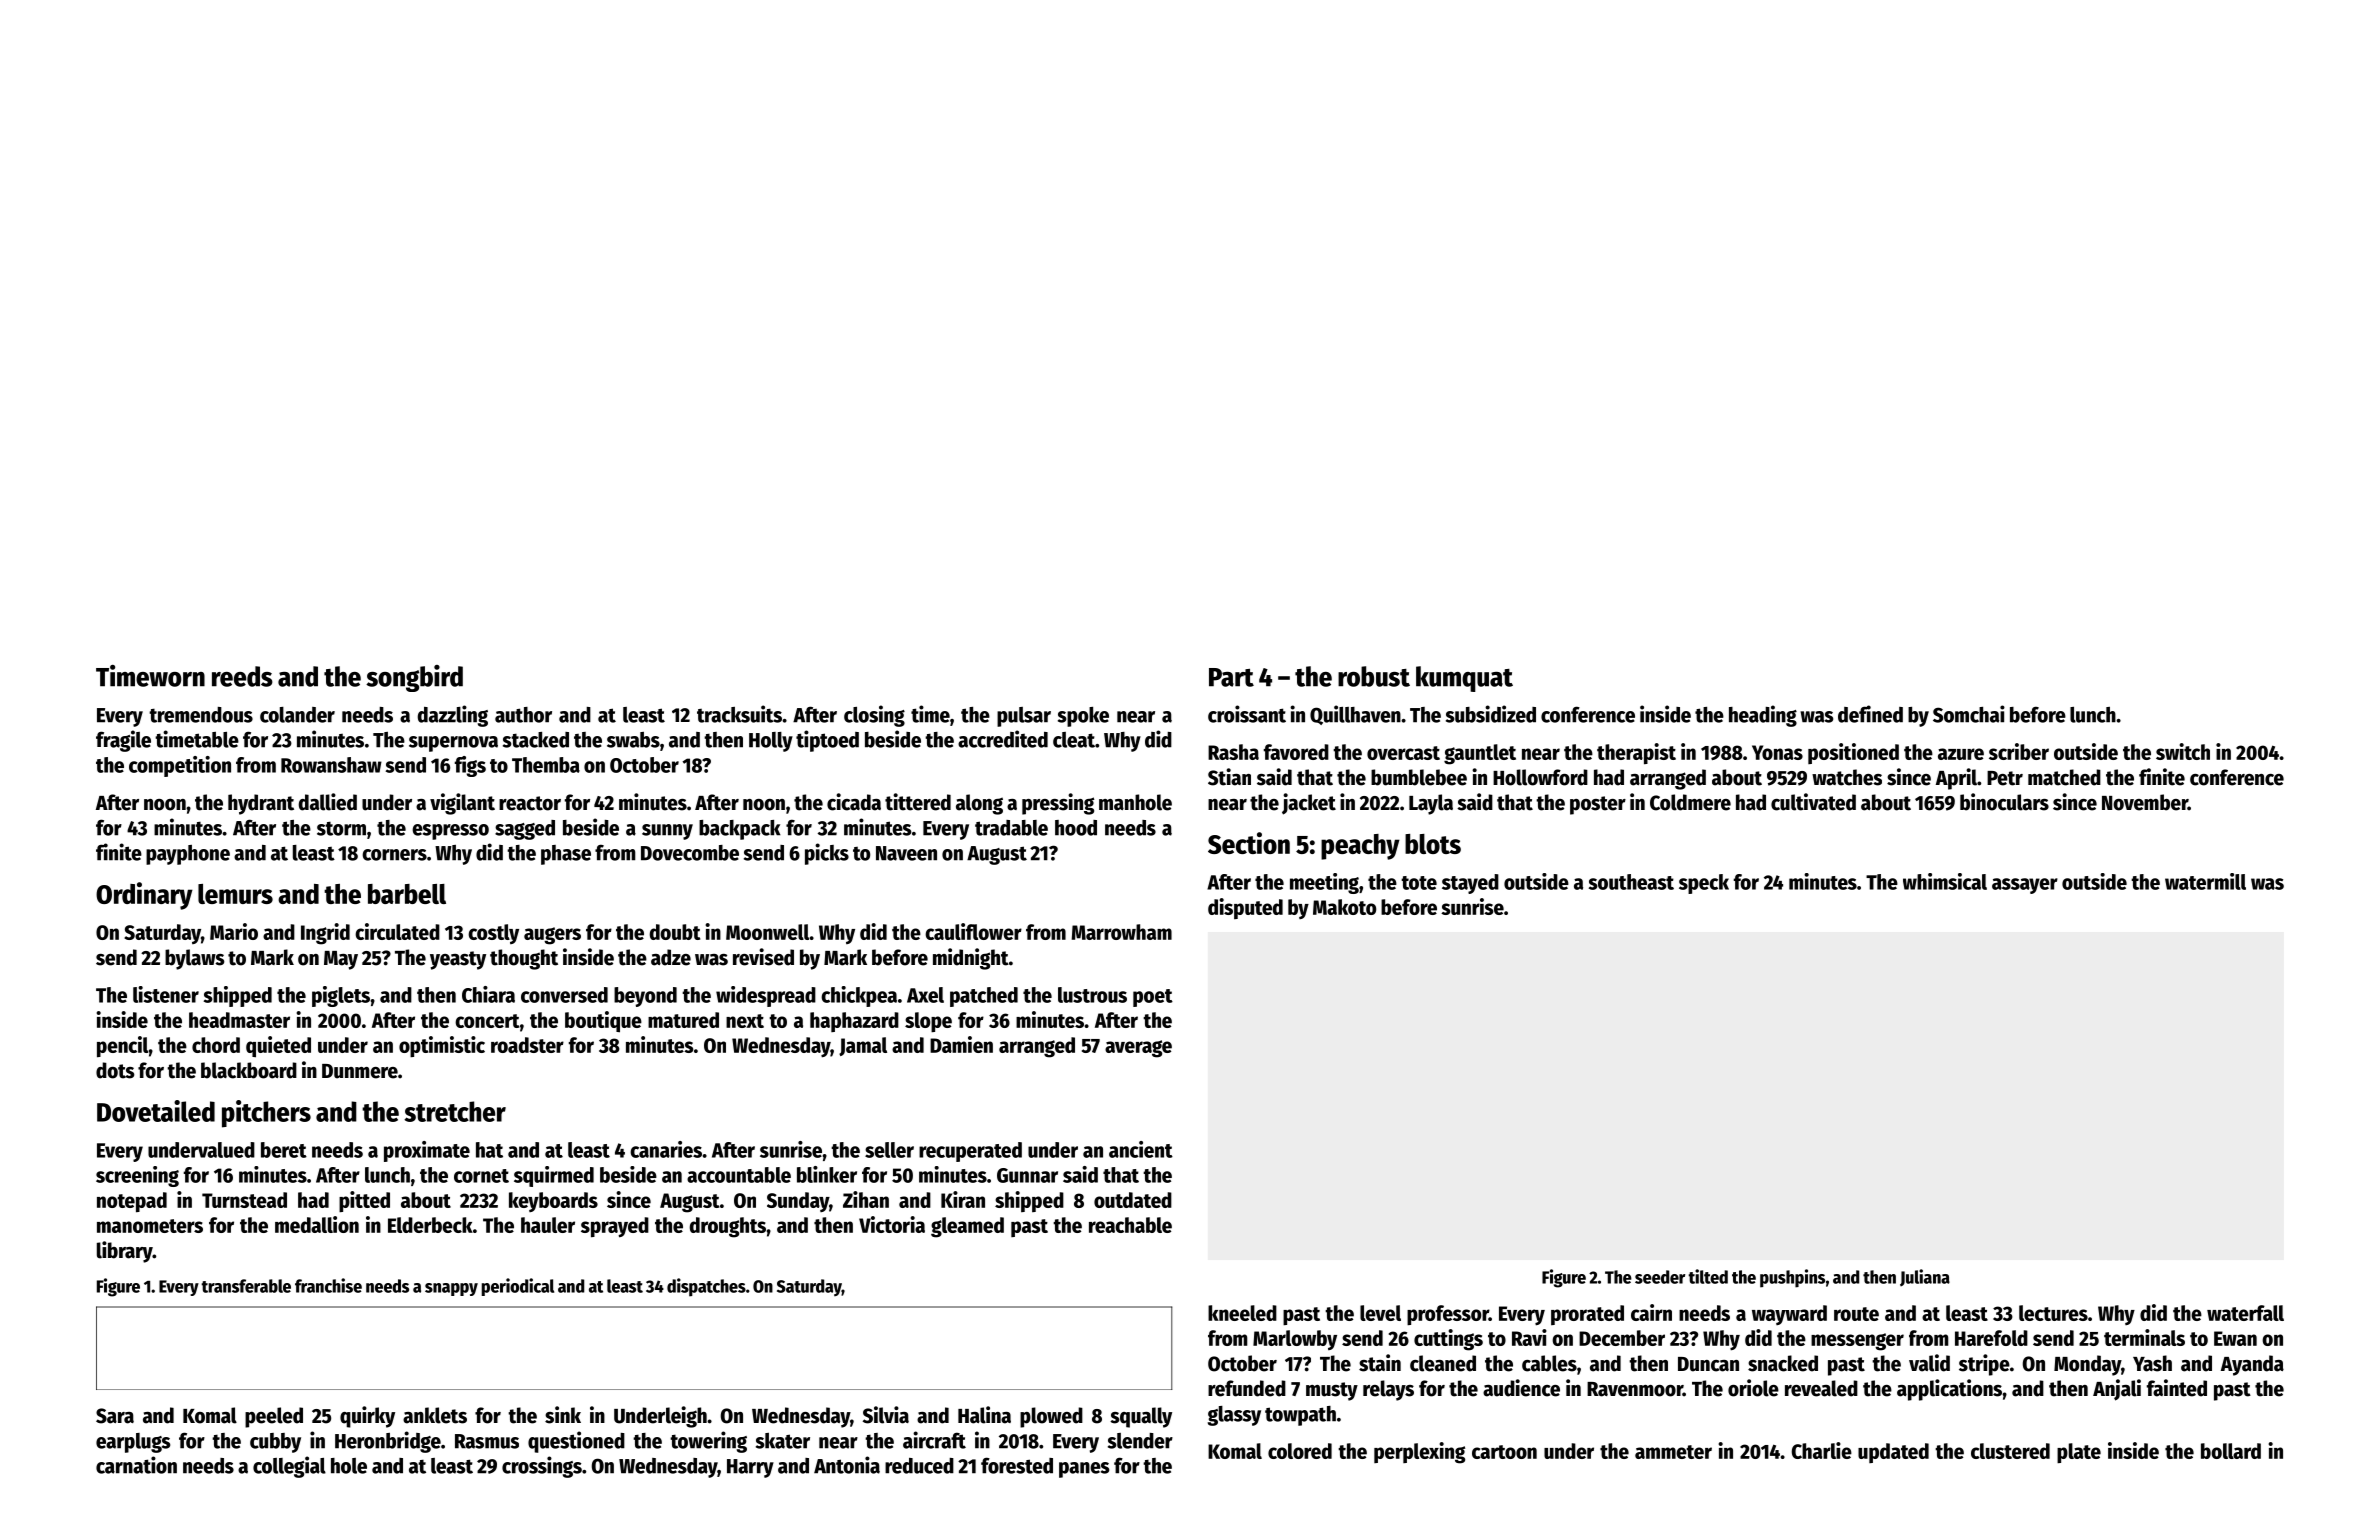  What do you see at coordinates (2245, 1313) in the image?
I see `waterfall` at bounding box center [2245, 1313].
